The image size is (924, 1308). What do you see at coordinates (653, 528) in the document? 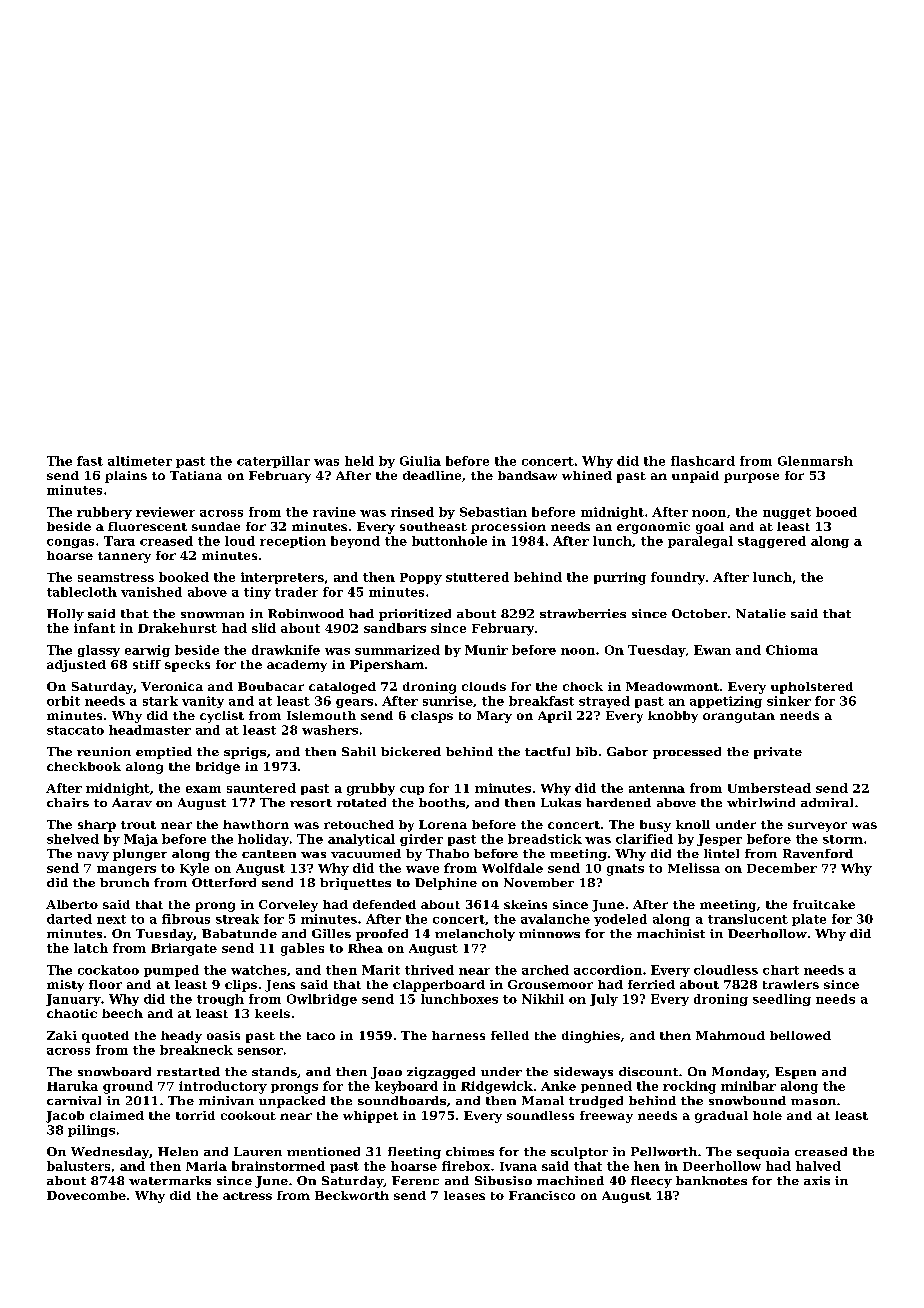
I see `ergonomic` at bounding box center [653, 528].
